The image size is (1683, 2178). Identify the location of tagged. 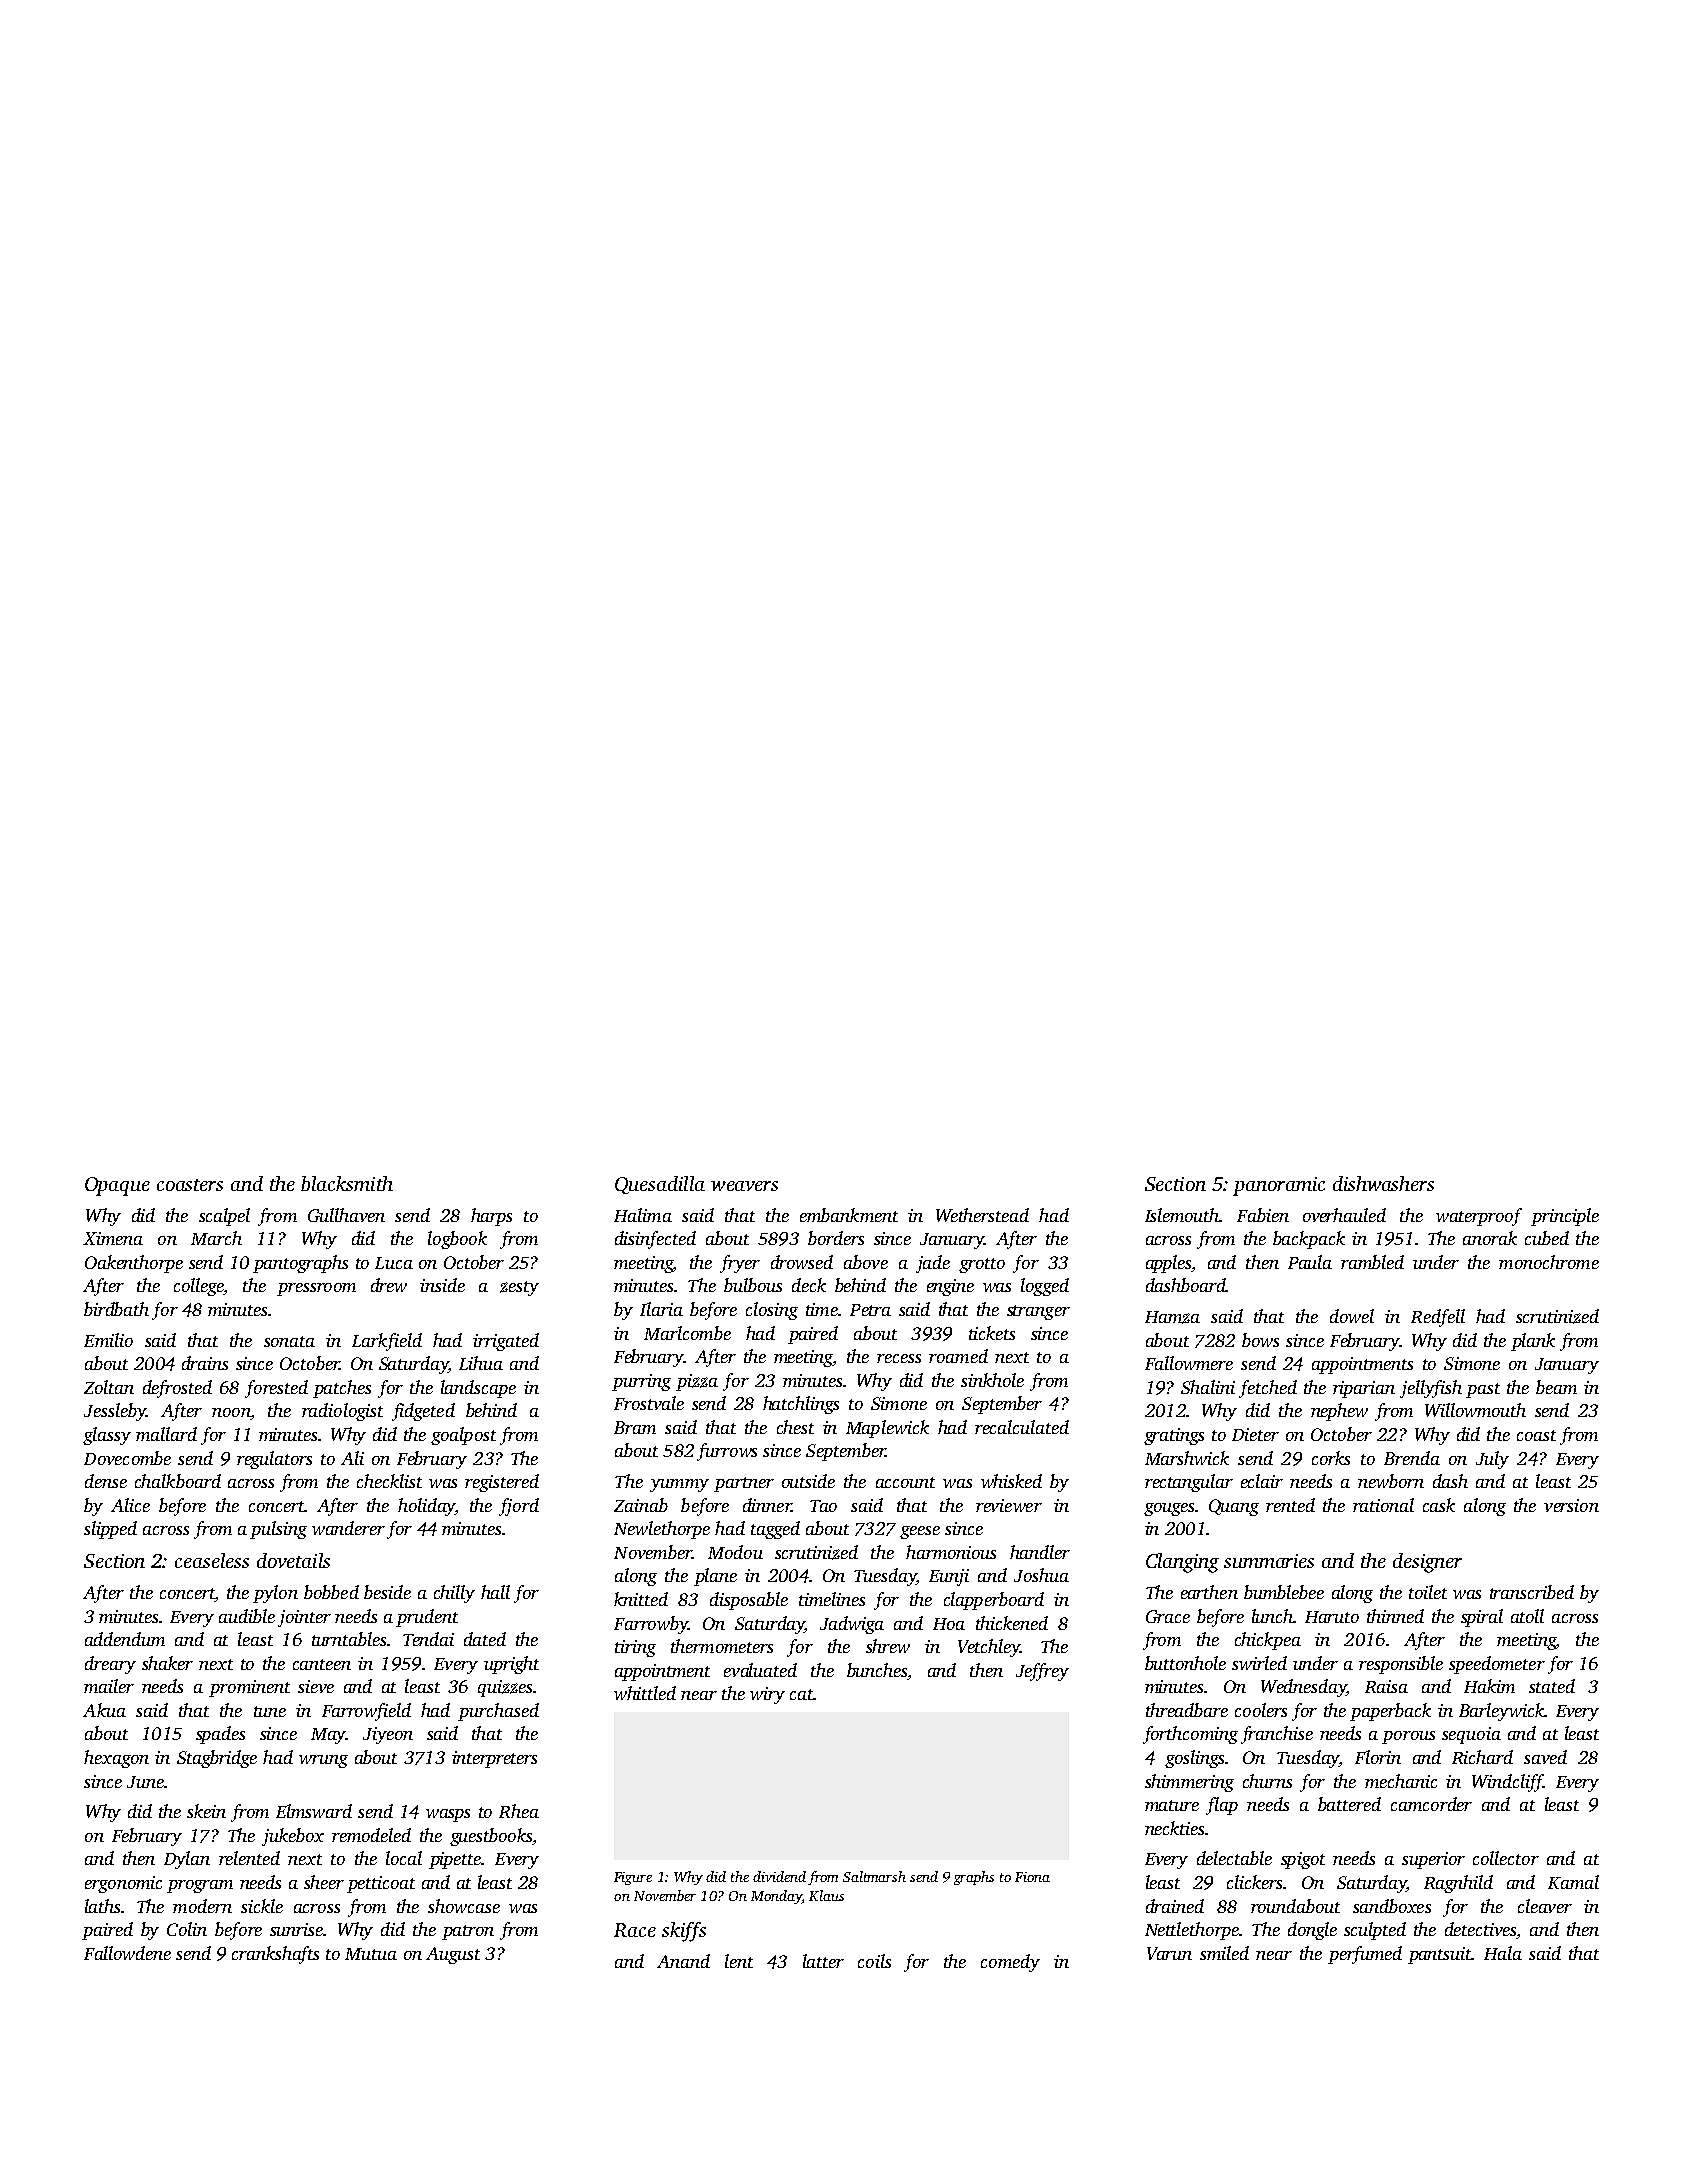
(775, 1530).
